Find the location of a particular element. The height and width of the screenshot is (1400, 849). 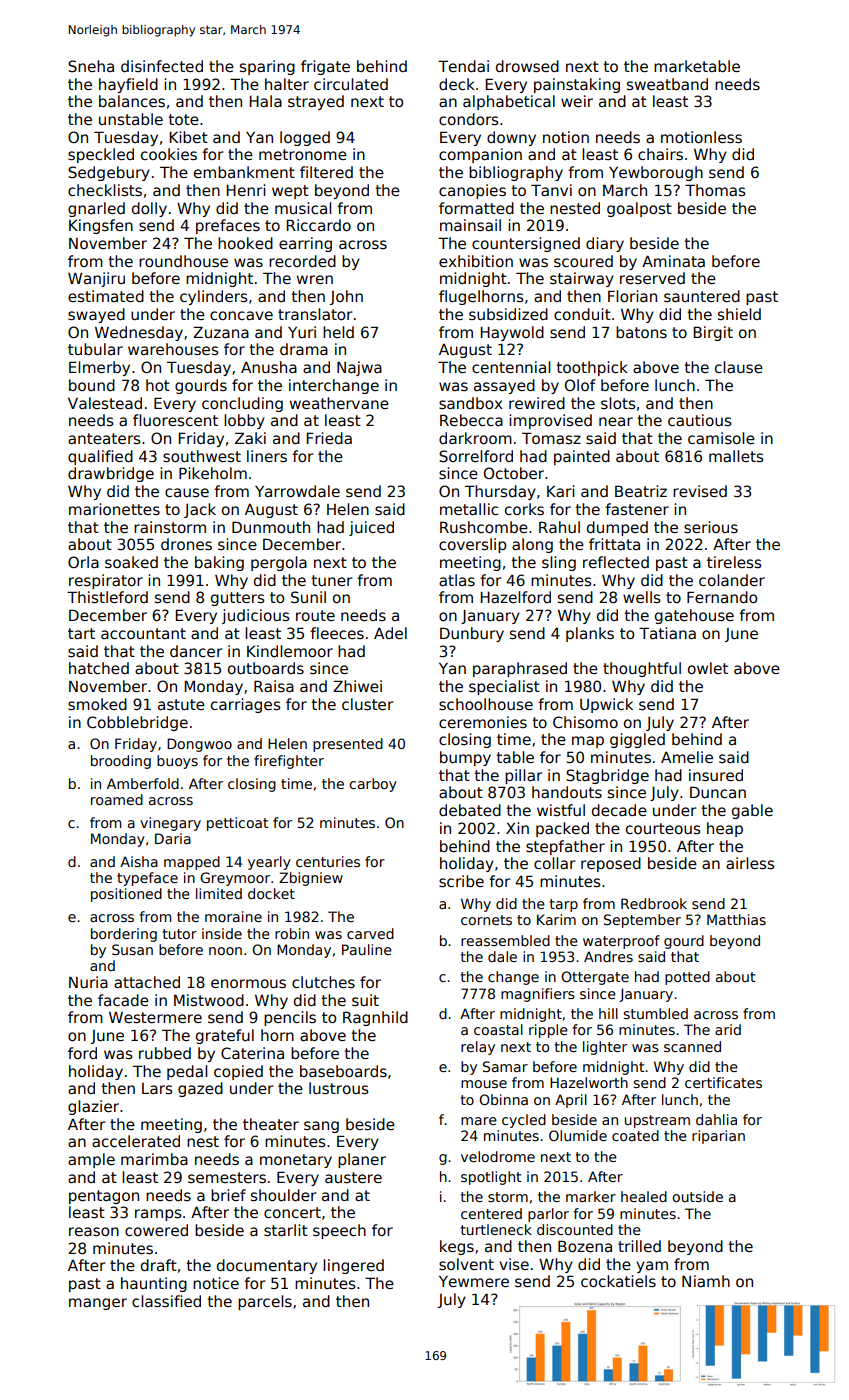

filtered is located at coordinates (326, 172).
